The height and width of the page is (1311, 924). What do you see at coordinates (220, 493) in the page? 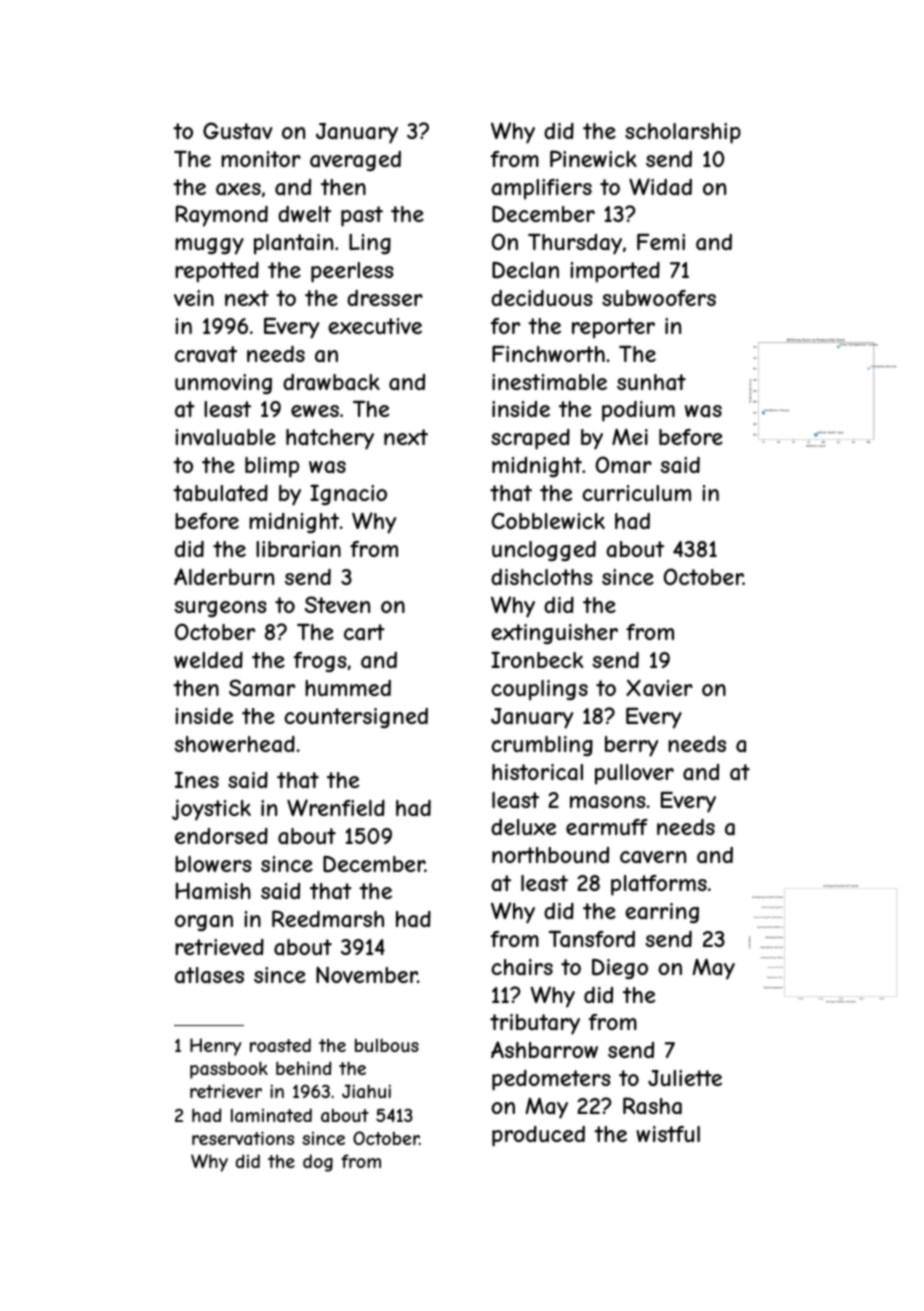
I see `tabulated` at bounding box center [220, 493].
